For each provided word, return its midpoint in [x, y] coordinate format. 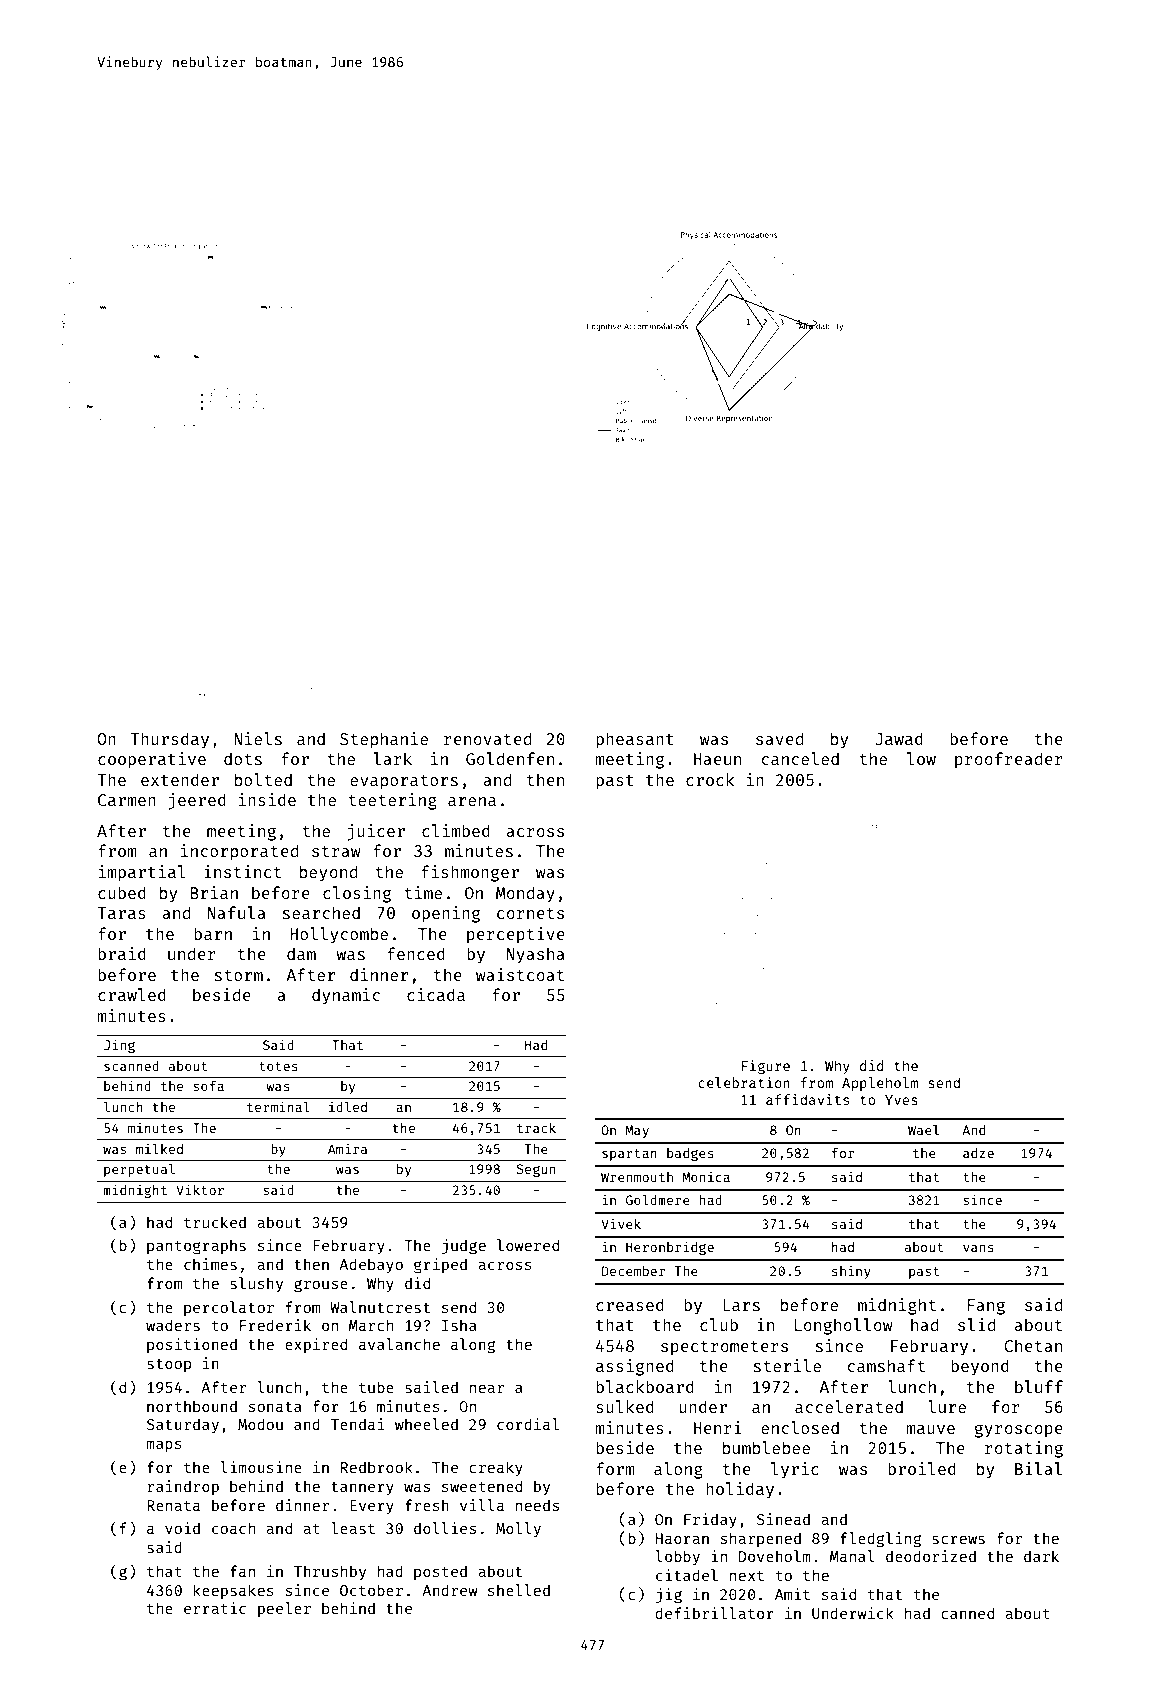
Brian [214, 892]
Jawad [899, 738]
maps [164, 1446]
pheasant [635, 740]
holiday [740, 1490]
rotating [1024, 1449]
